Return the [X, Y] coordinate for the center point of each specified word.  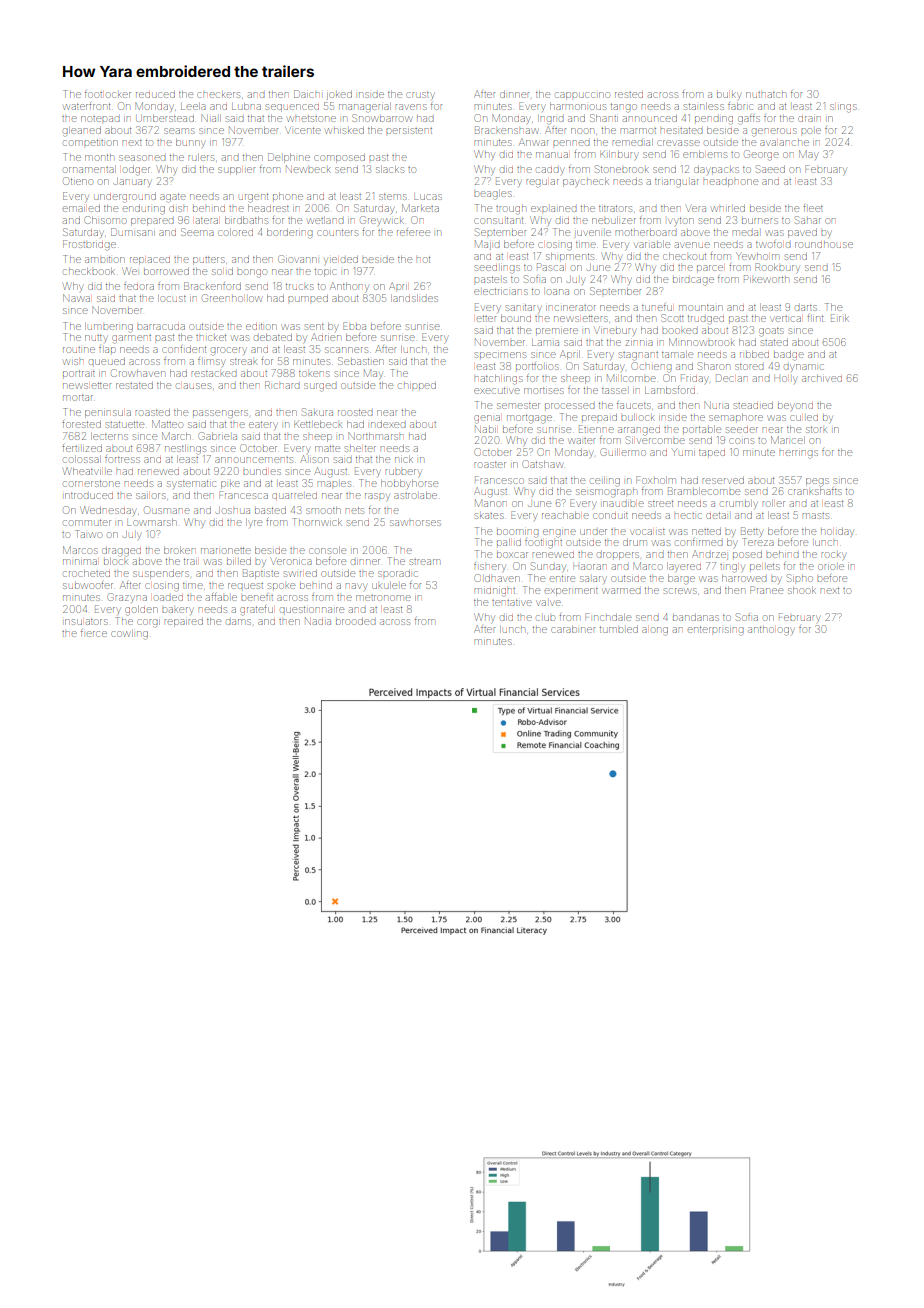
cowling [129, 635]
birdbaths [246, 220]
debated [273, 337]
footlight [543, 544]
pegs [817, 482]
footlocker [108, 95]
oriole [831, 567]
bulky [728, 96]
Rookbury [777, 268]
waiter [582, 441]
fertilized [82, 448]
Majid [487, 245]
